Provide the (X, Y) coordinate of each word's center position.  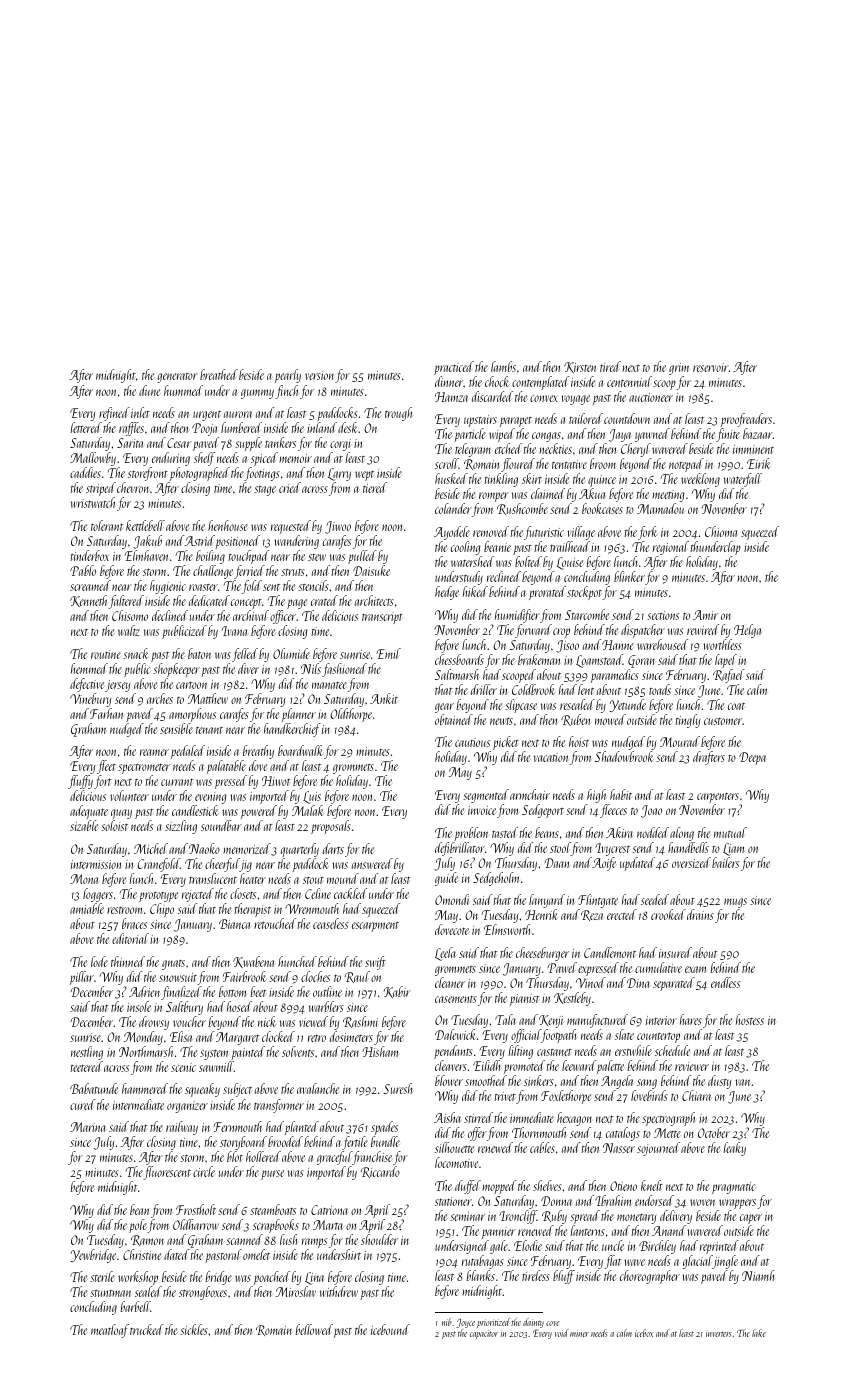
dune (149, 390)
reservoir (711, 367)
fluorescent (167, 1173)
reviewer (692, 1066)
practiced (454, 368)
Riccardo (380, 1172)
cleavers (451, 1065)
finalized (181, 993)
